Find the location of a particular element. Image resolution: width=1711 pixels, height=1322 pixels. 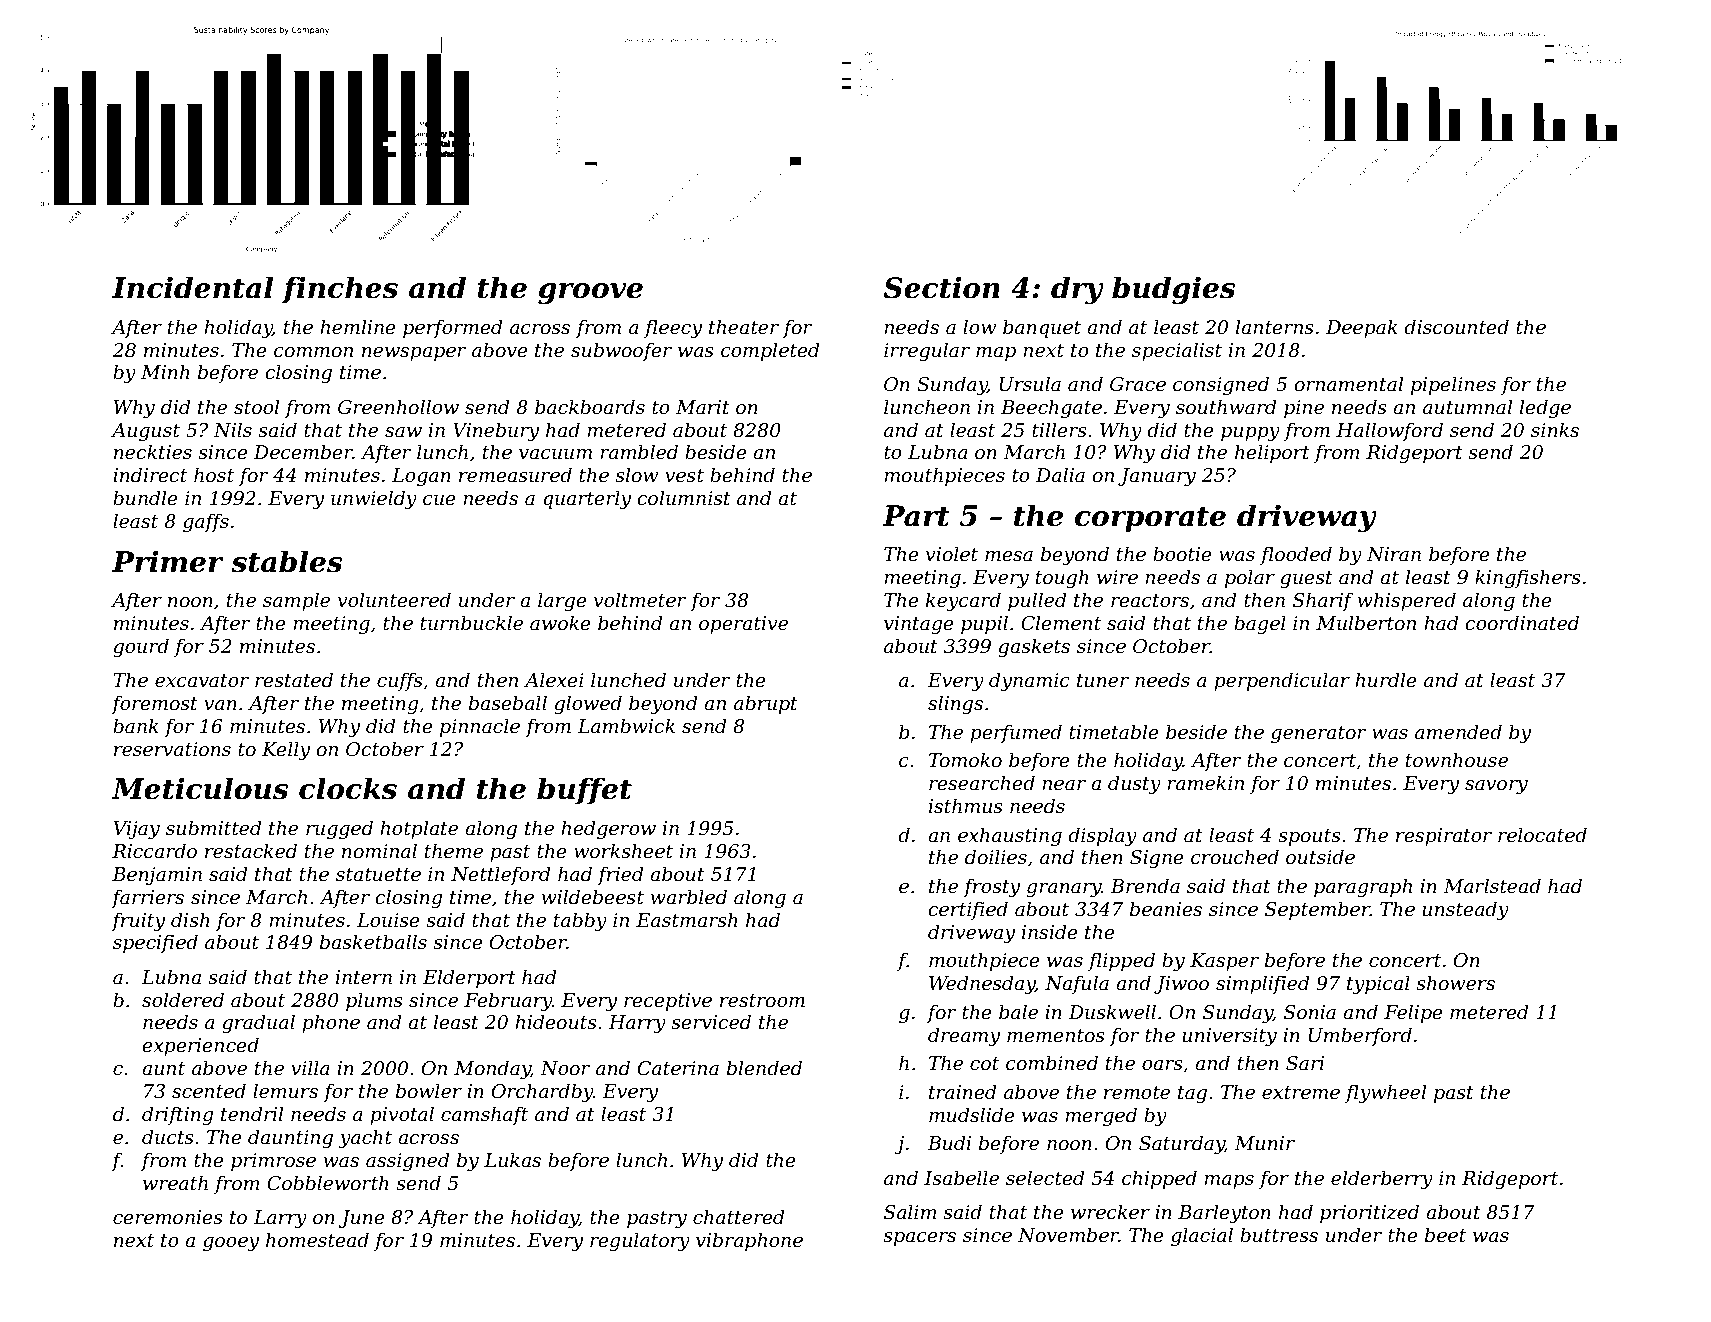

wreath is located at coordinates (175, 1183).
